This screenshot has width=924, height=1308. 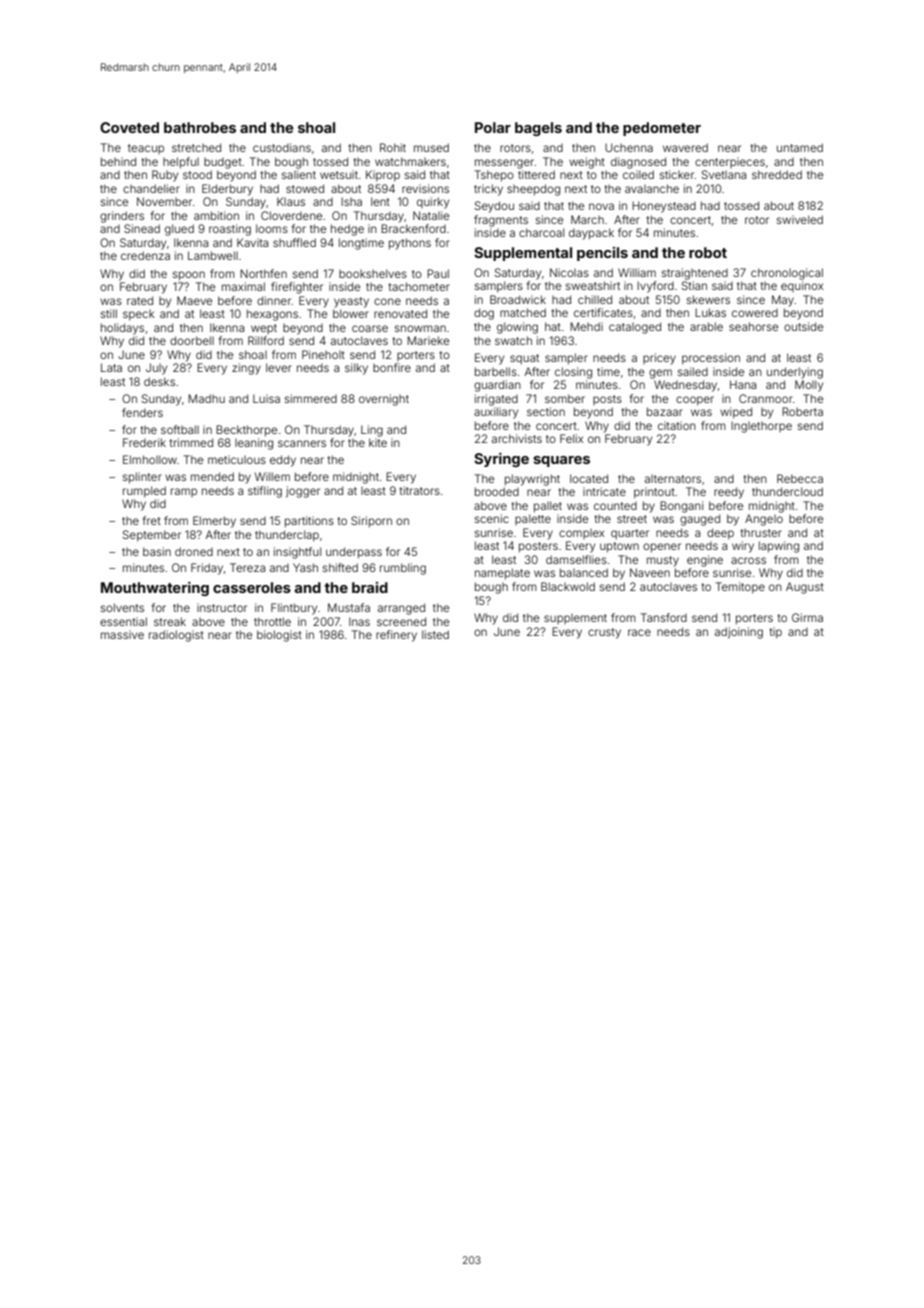 I want to click on August, so click(x=805, y=588).
